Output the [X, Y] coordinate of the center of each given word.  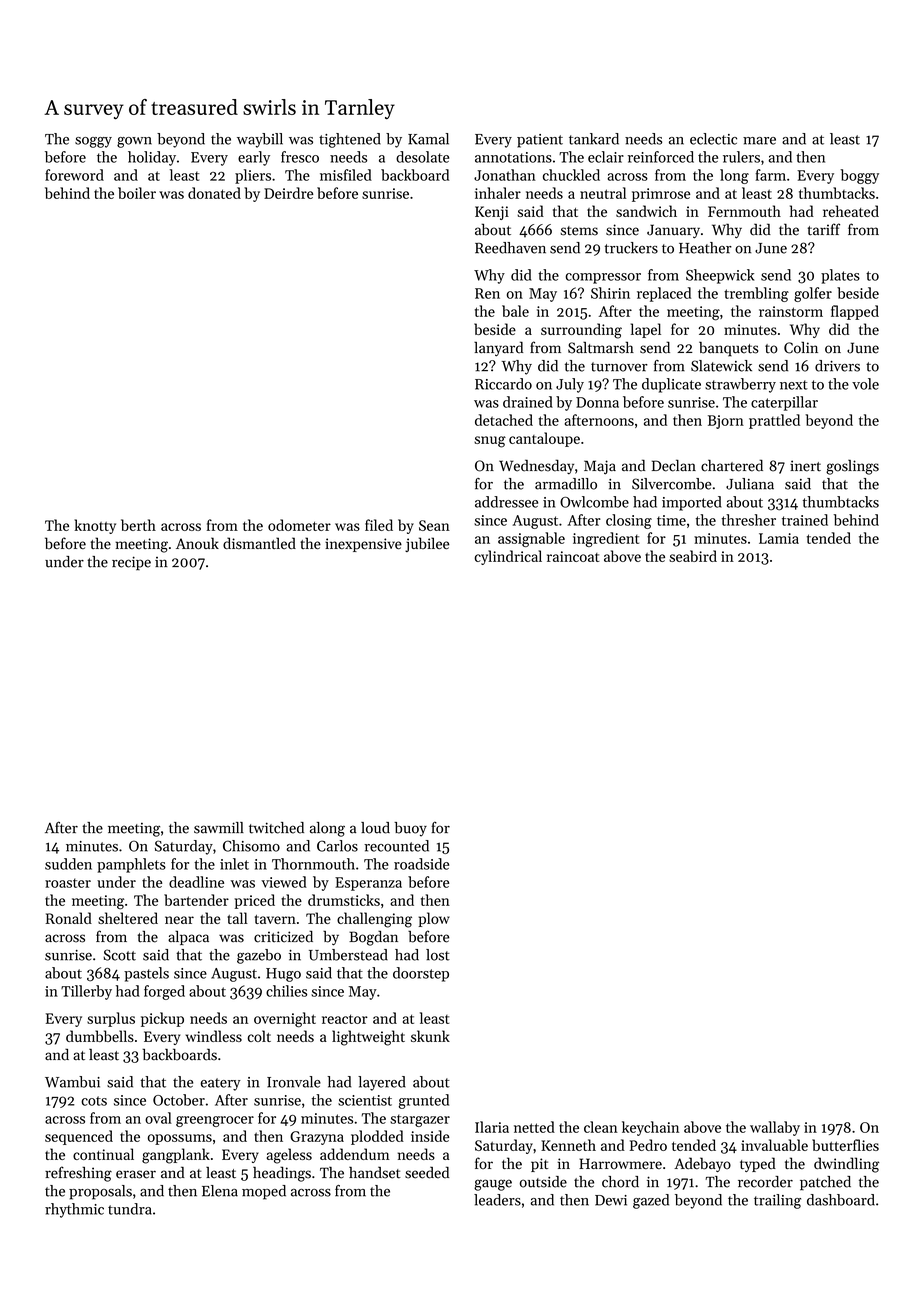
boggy [859, 176]
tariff [824, 229]
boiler [137, 193]
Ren [487, 293]
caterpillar [784, 403]
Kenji [492, 213]
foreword [74, 175]
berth [138, 525]
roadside [421, 864]
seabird [693, 556]
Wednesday [536, 466]
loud [375, 828]
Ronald [68, 918]
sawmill [219, 828]
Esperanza [368, 884]
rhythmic [74, 1210]
